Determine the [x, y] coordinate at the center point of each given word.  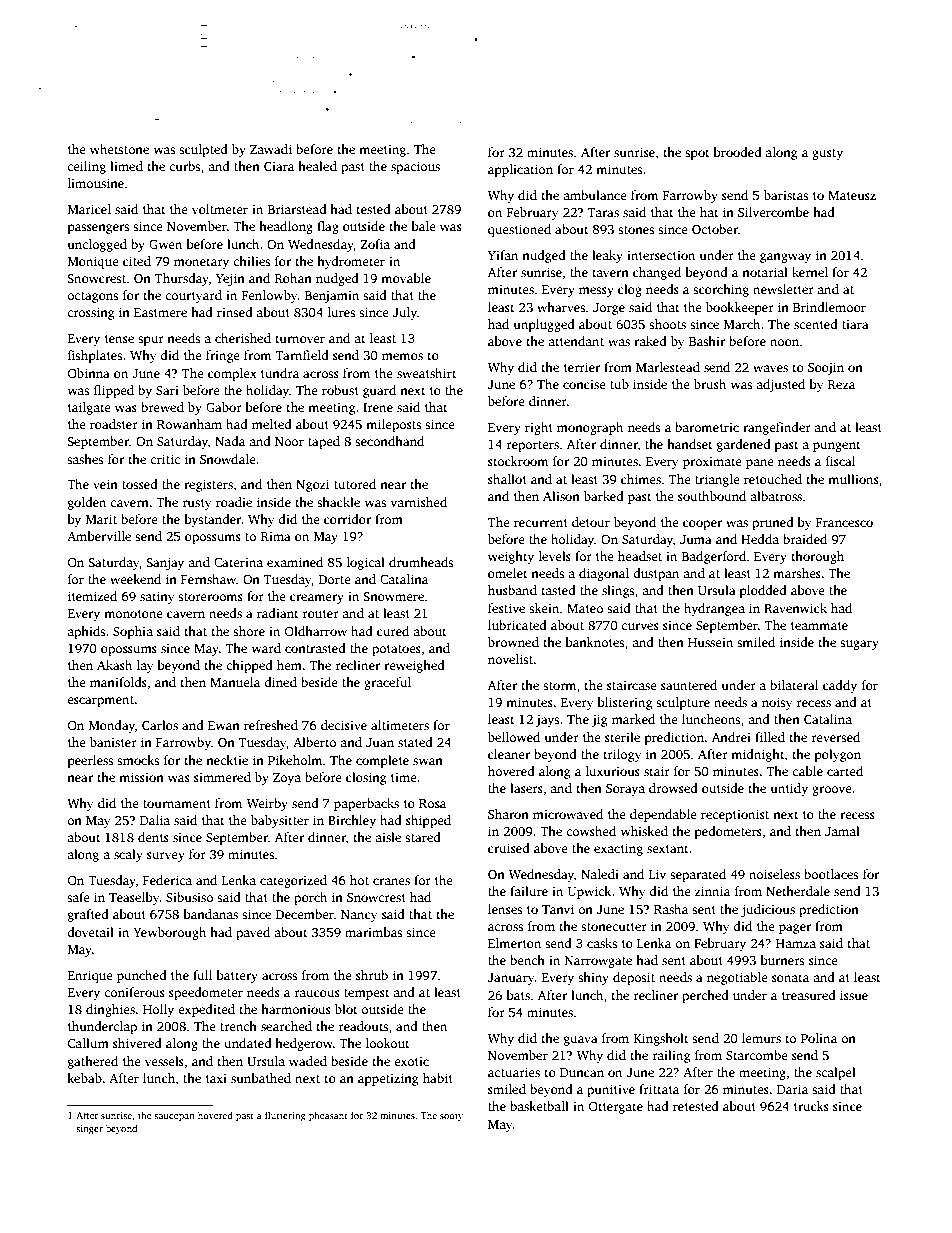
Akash [114, 665]
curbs [184, 166]
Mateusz [852, 195]
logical [366, 563]
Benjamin [332, 296]
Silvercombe [773, 212]
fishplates [95, 356]
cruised [509, 848]
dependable [663, 815]
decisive [344, 725]
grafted [88, 915]
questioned [519, 230]
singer [89, 1129]
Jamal [842, 831]
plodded [763, 591]
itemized [92, 596]
